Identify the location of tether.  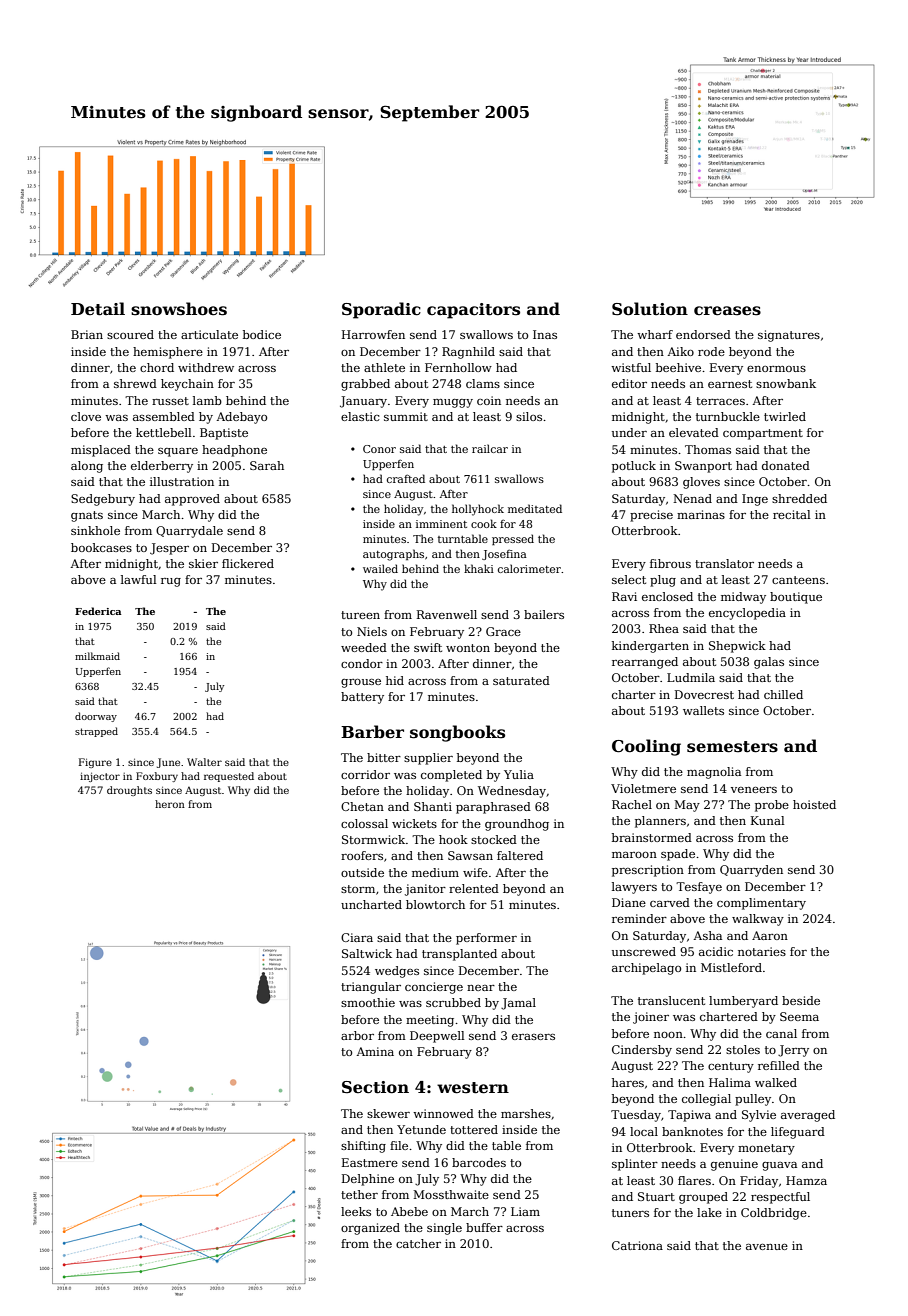
(359, 1194).
